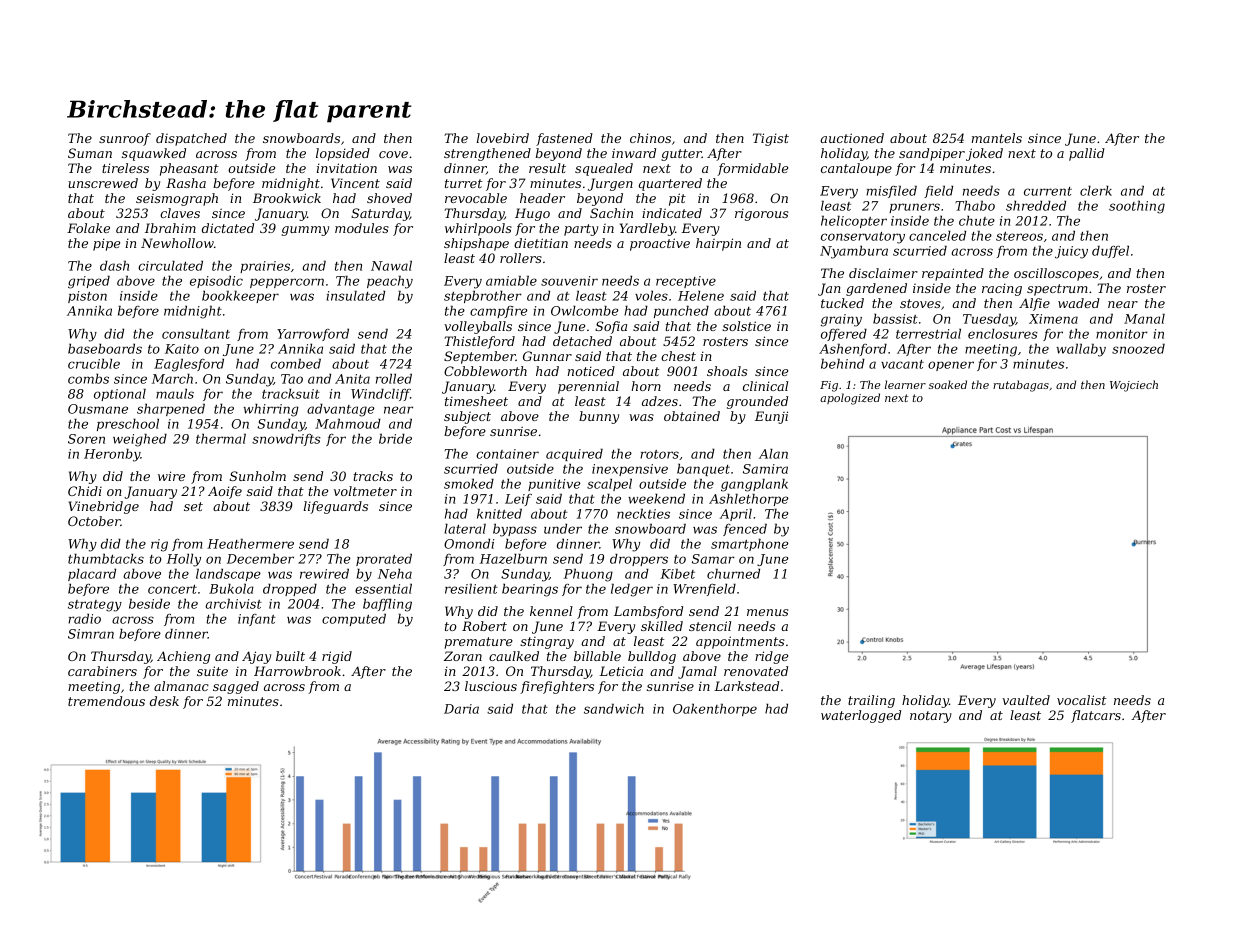 Image resolution: width=1233 pixels, height=952 pixels. What do you see at coordinates (85, 491) in the image?
I see `Chidi` at bounding box center [85, 491].
